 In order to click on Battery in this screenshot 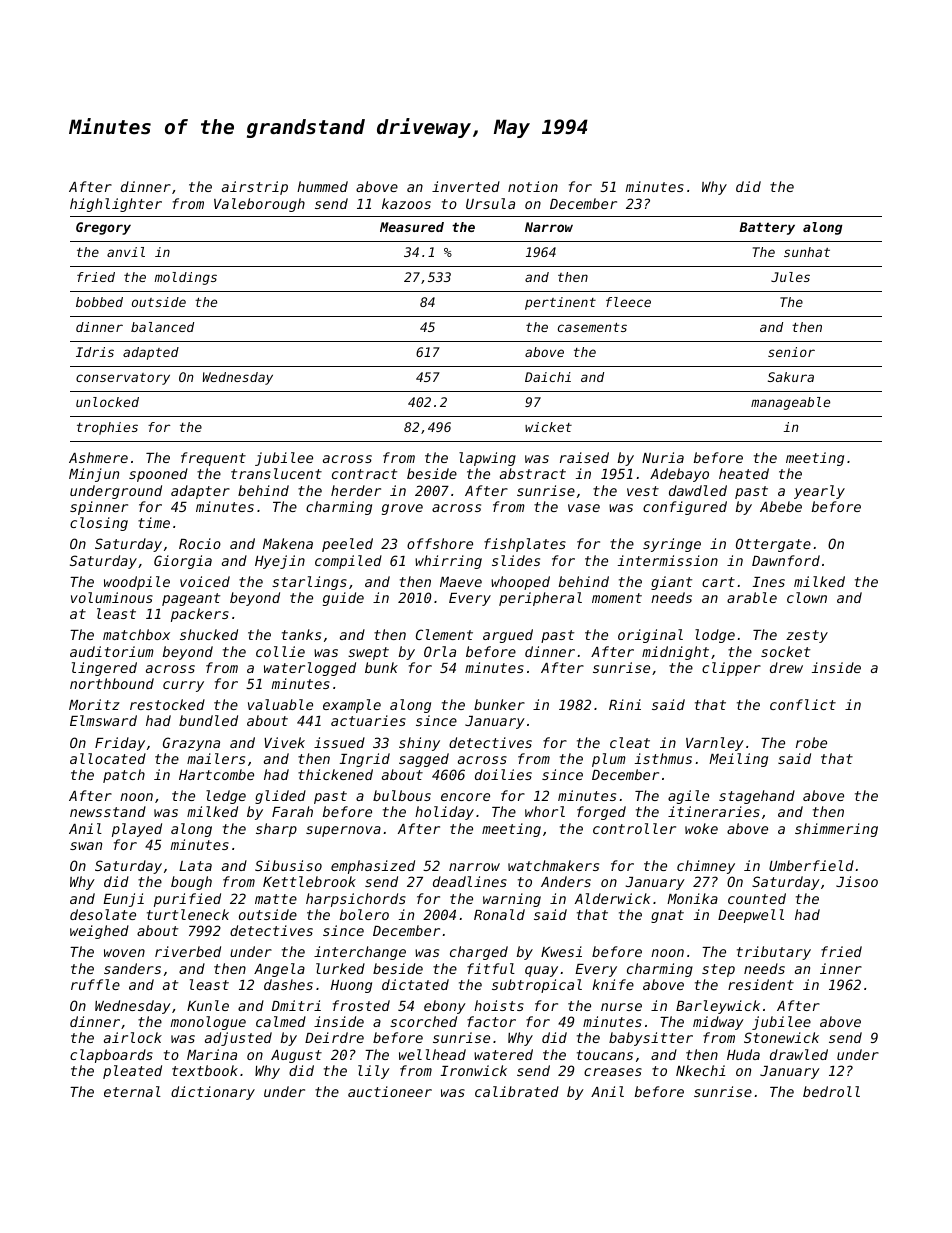, I will do `click(767, 228)`.
